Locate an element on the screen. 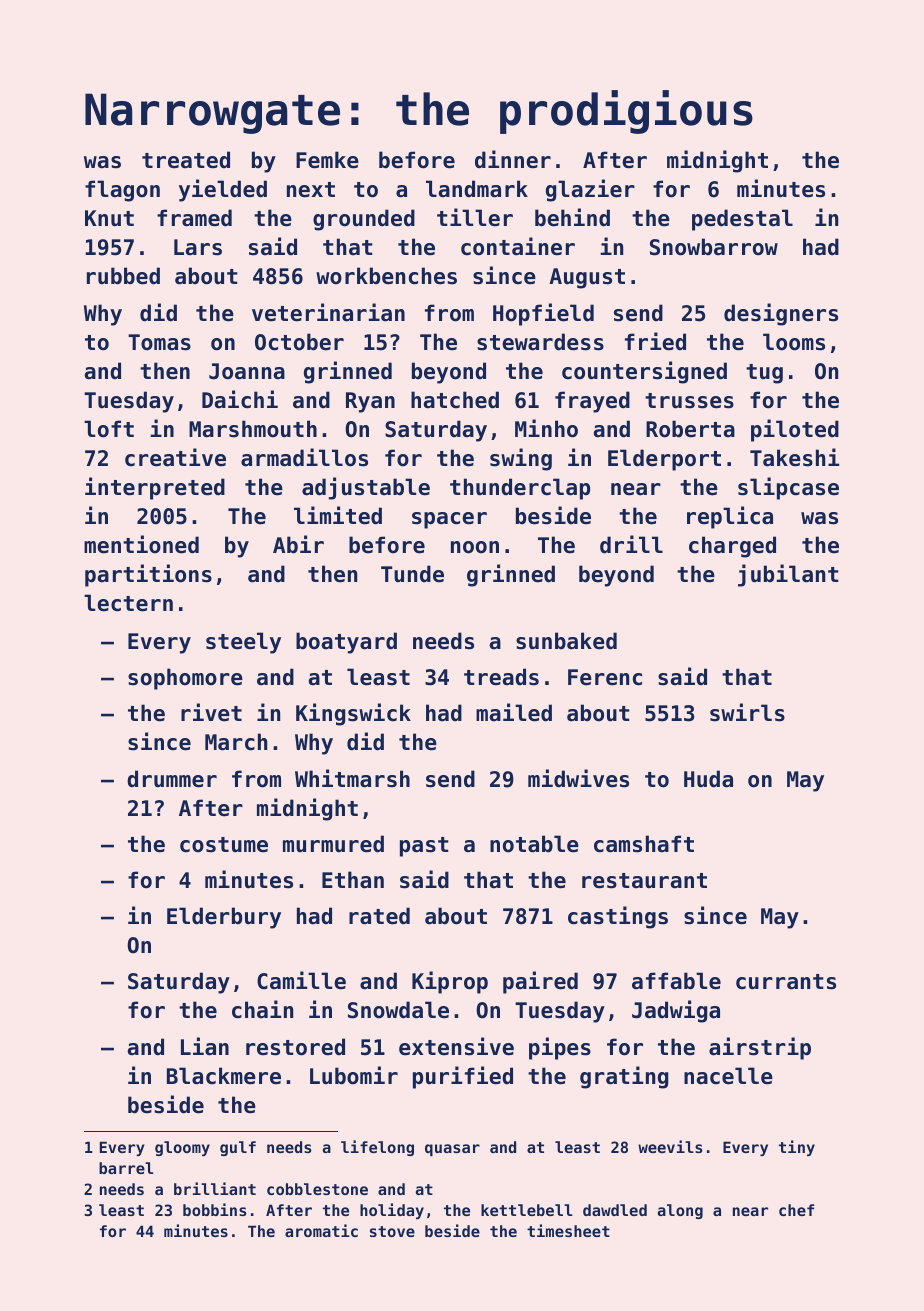 This screenshot has height=1311, width=924. quasar is located at coordinates (452, 1150).
